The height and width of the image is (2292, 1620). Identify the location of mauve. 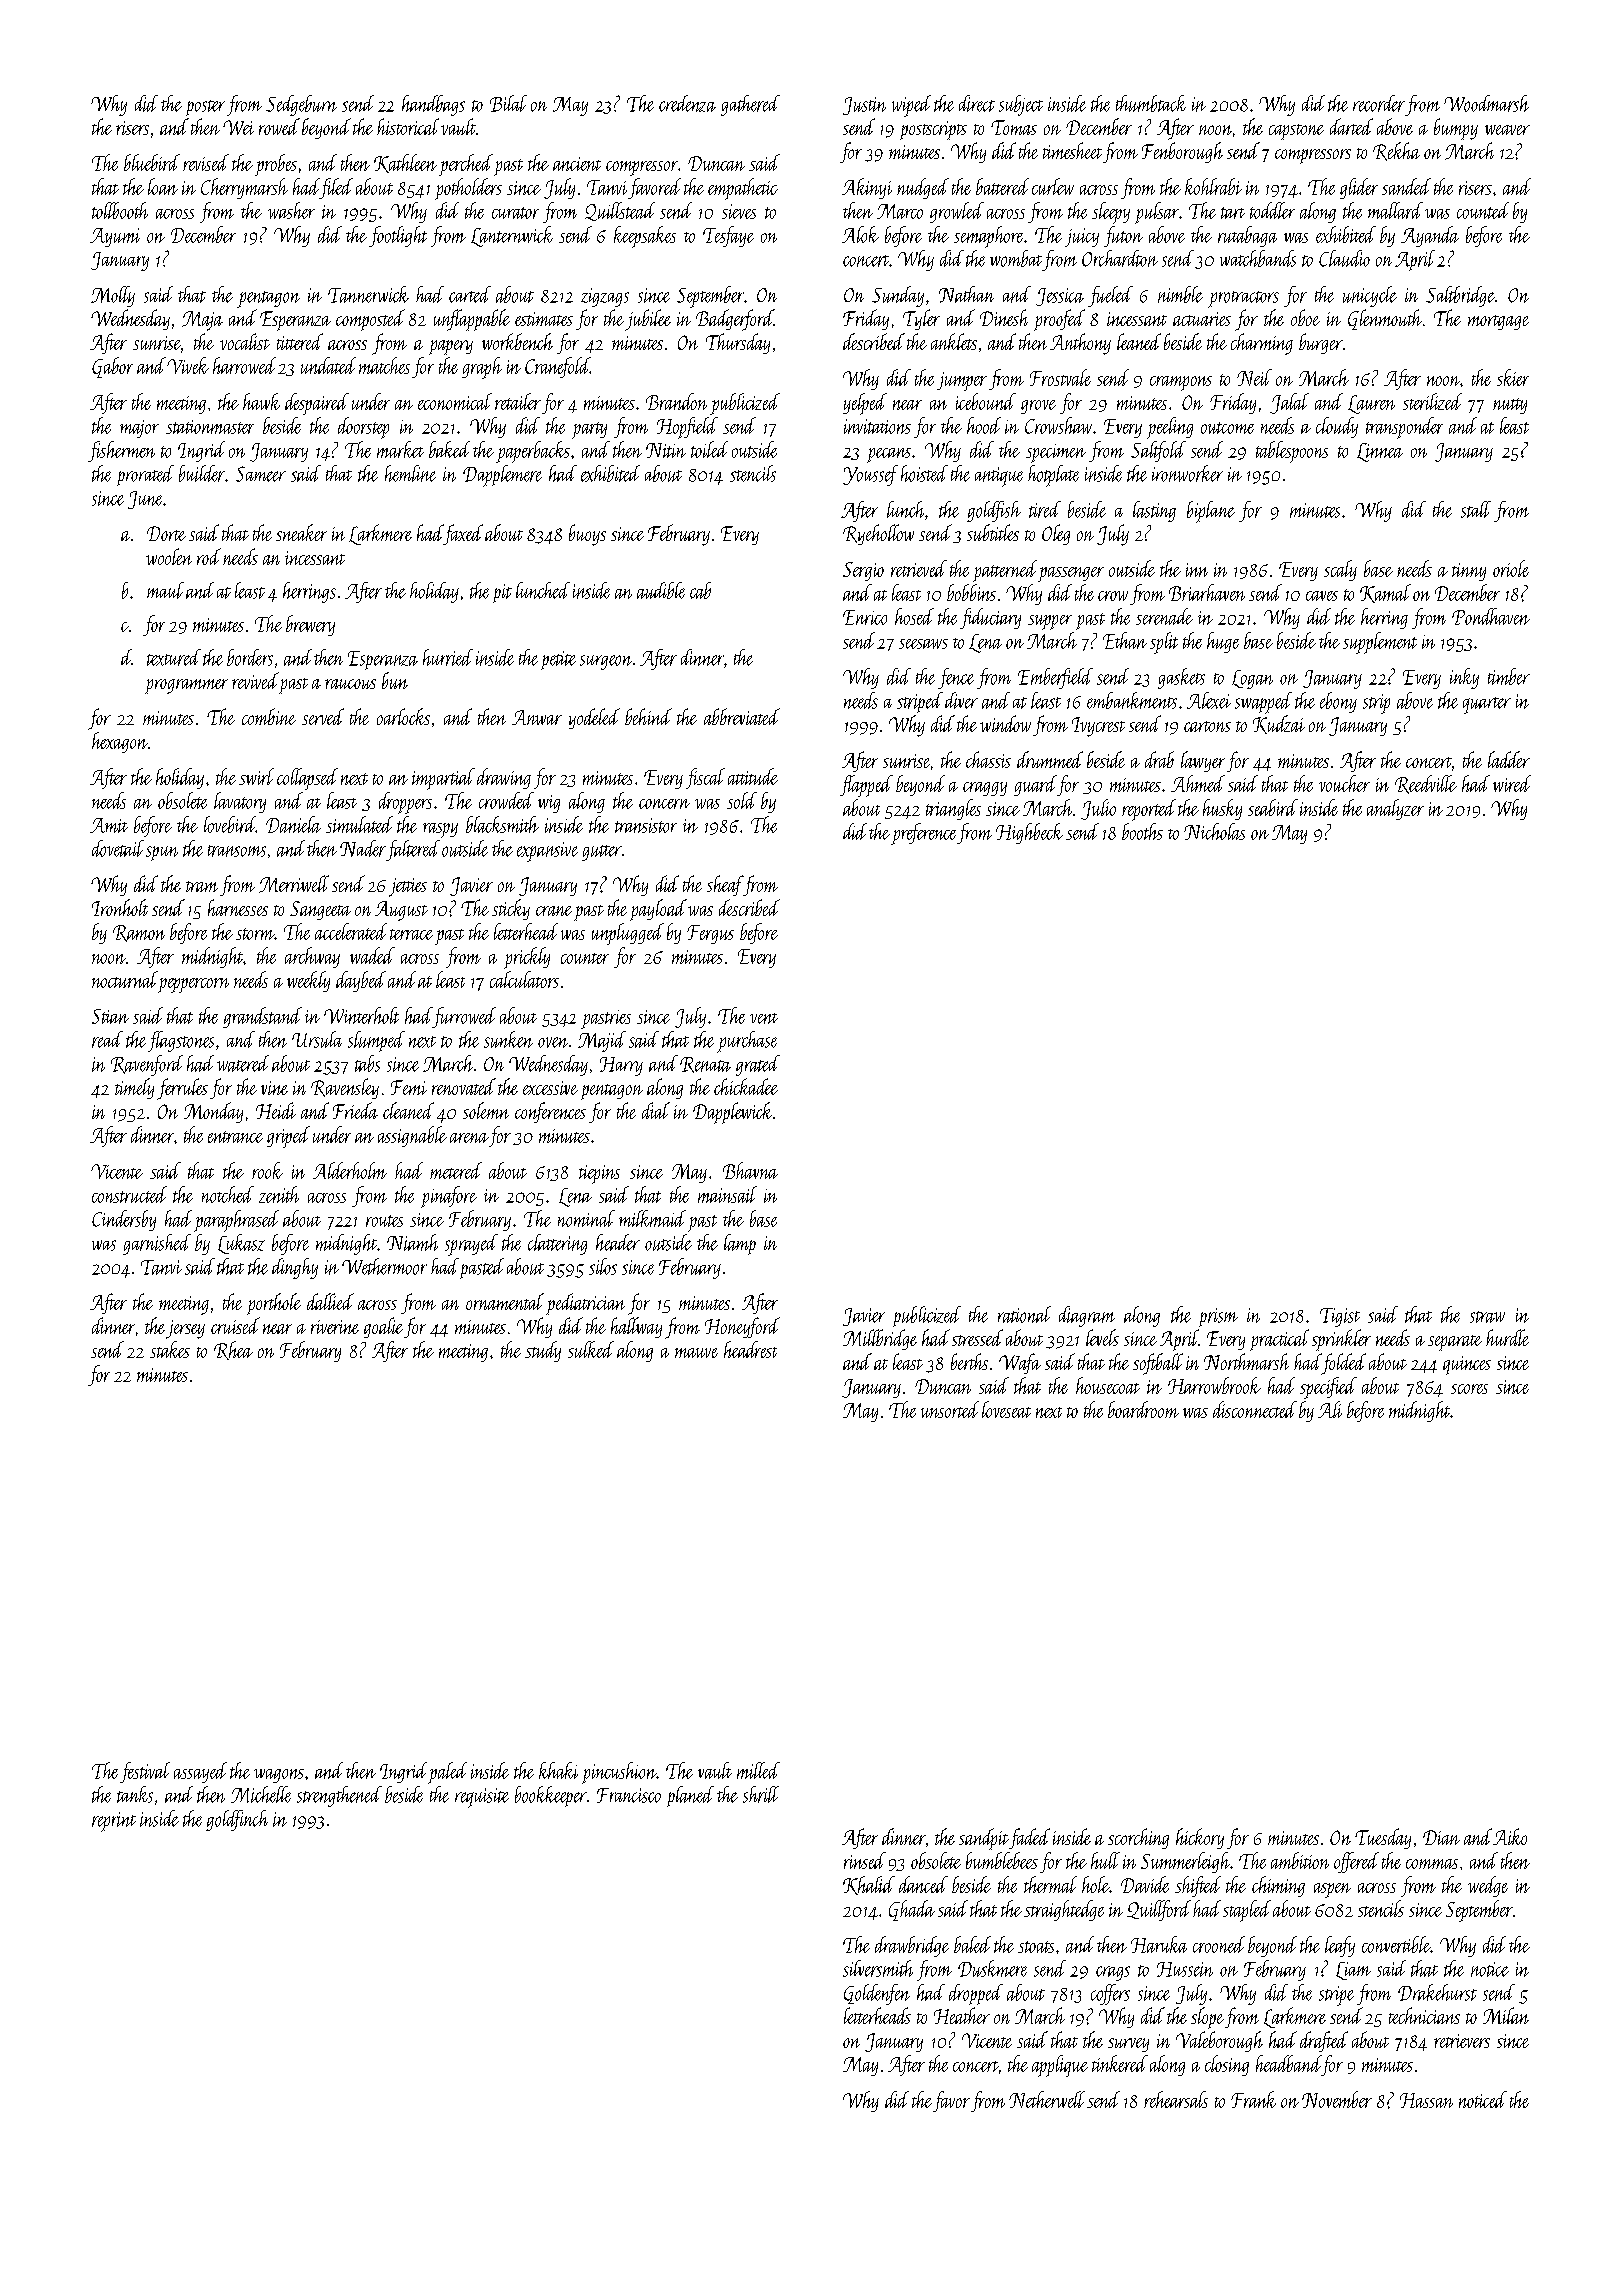
(696, 1353).
